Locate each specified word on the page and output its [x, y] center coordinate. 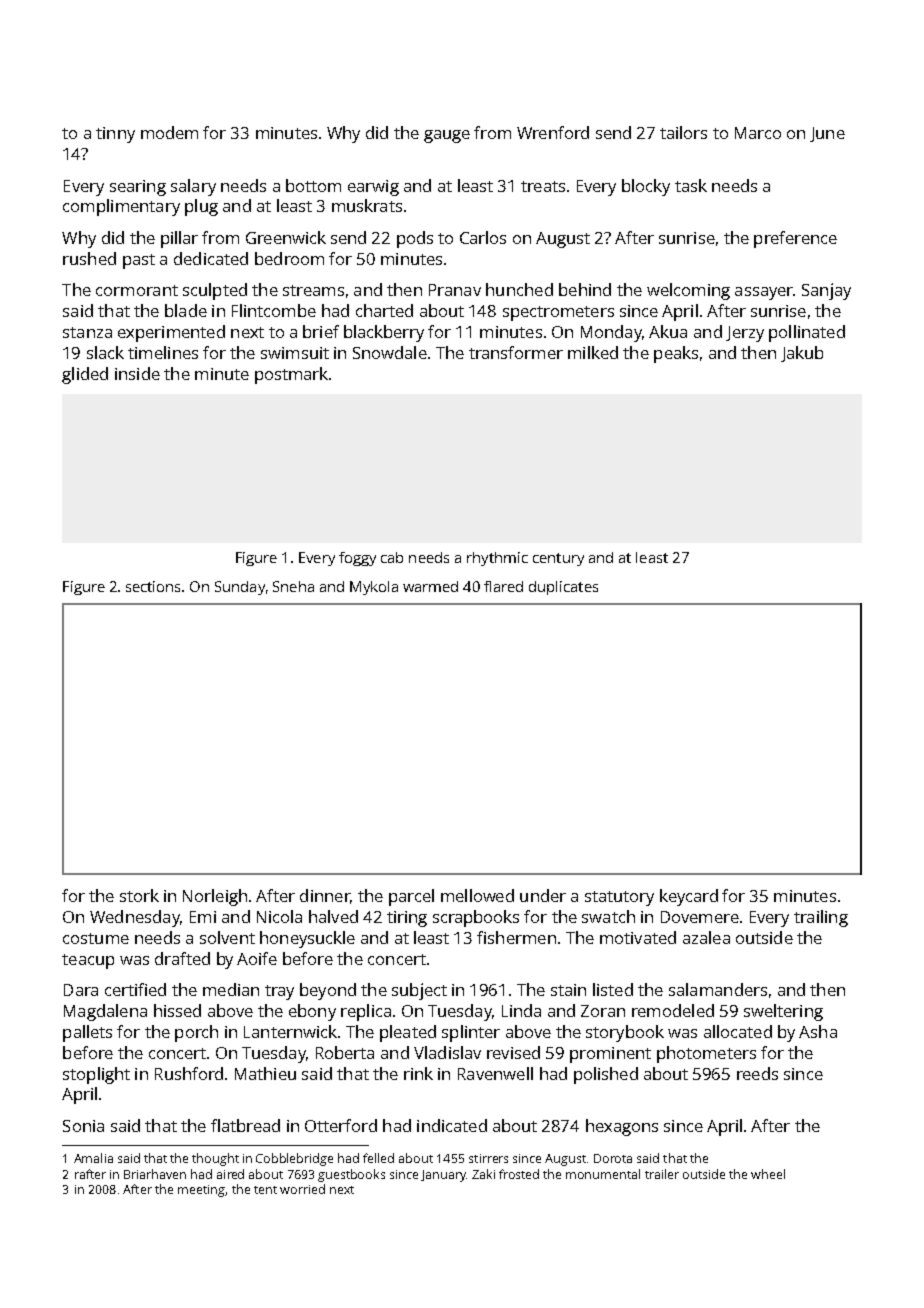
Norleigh [215, 897]
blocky [646, 187]
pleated [408, 1033]
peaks [676, 354]
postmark [291, 375]
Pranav [455, 290]
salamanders [718, 989]
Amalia [93, 1158]
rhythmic [497, 559]
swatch [608, 916]
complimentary [121, 207]
